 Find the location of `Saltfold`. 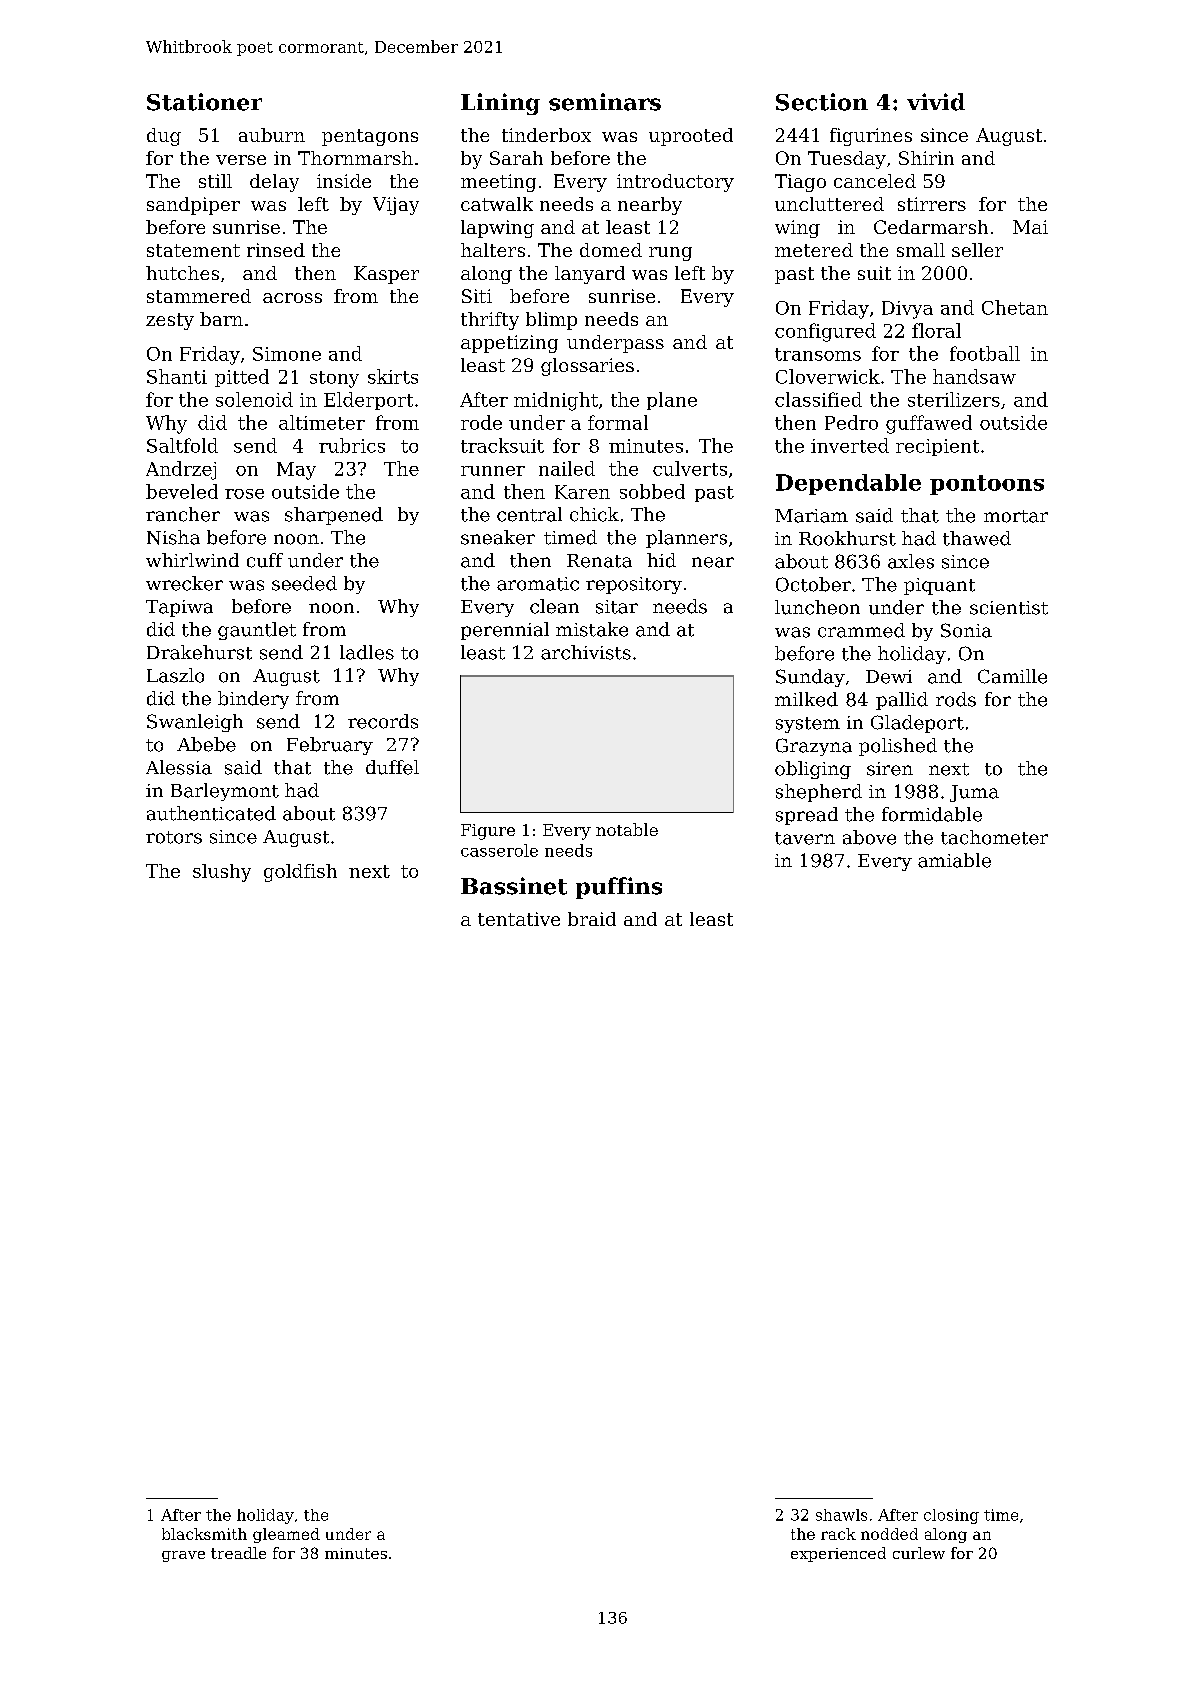

Saltfold is located at coordinates (182, 445).
